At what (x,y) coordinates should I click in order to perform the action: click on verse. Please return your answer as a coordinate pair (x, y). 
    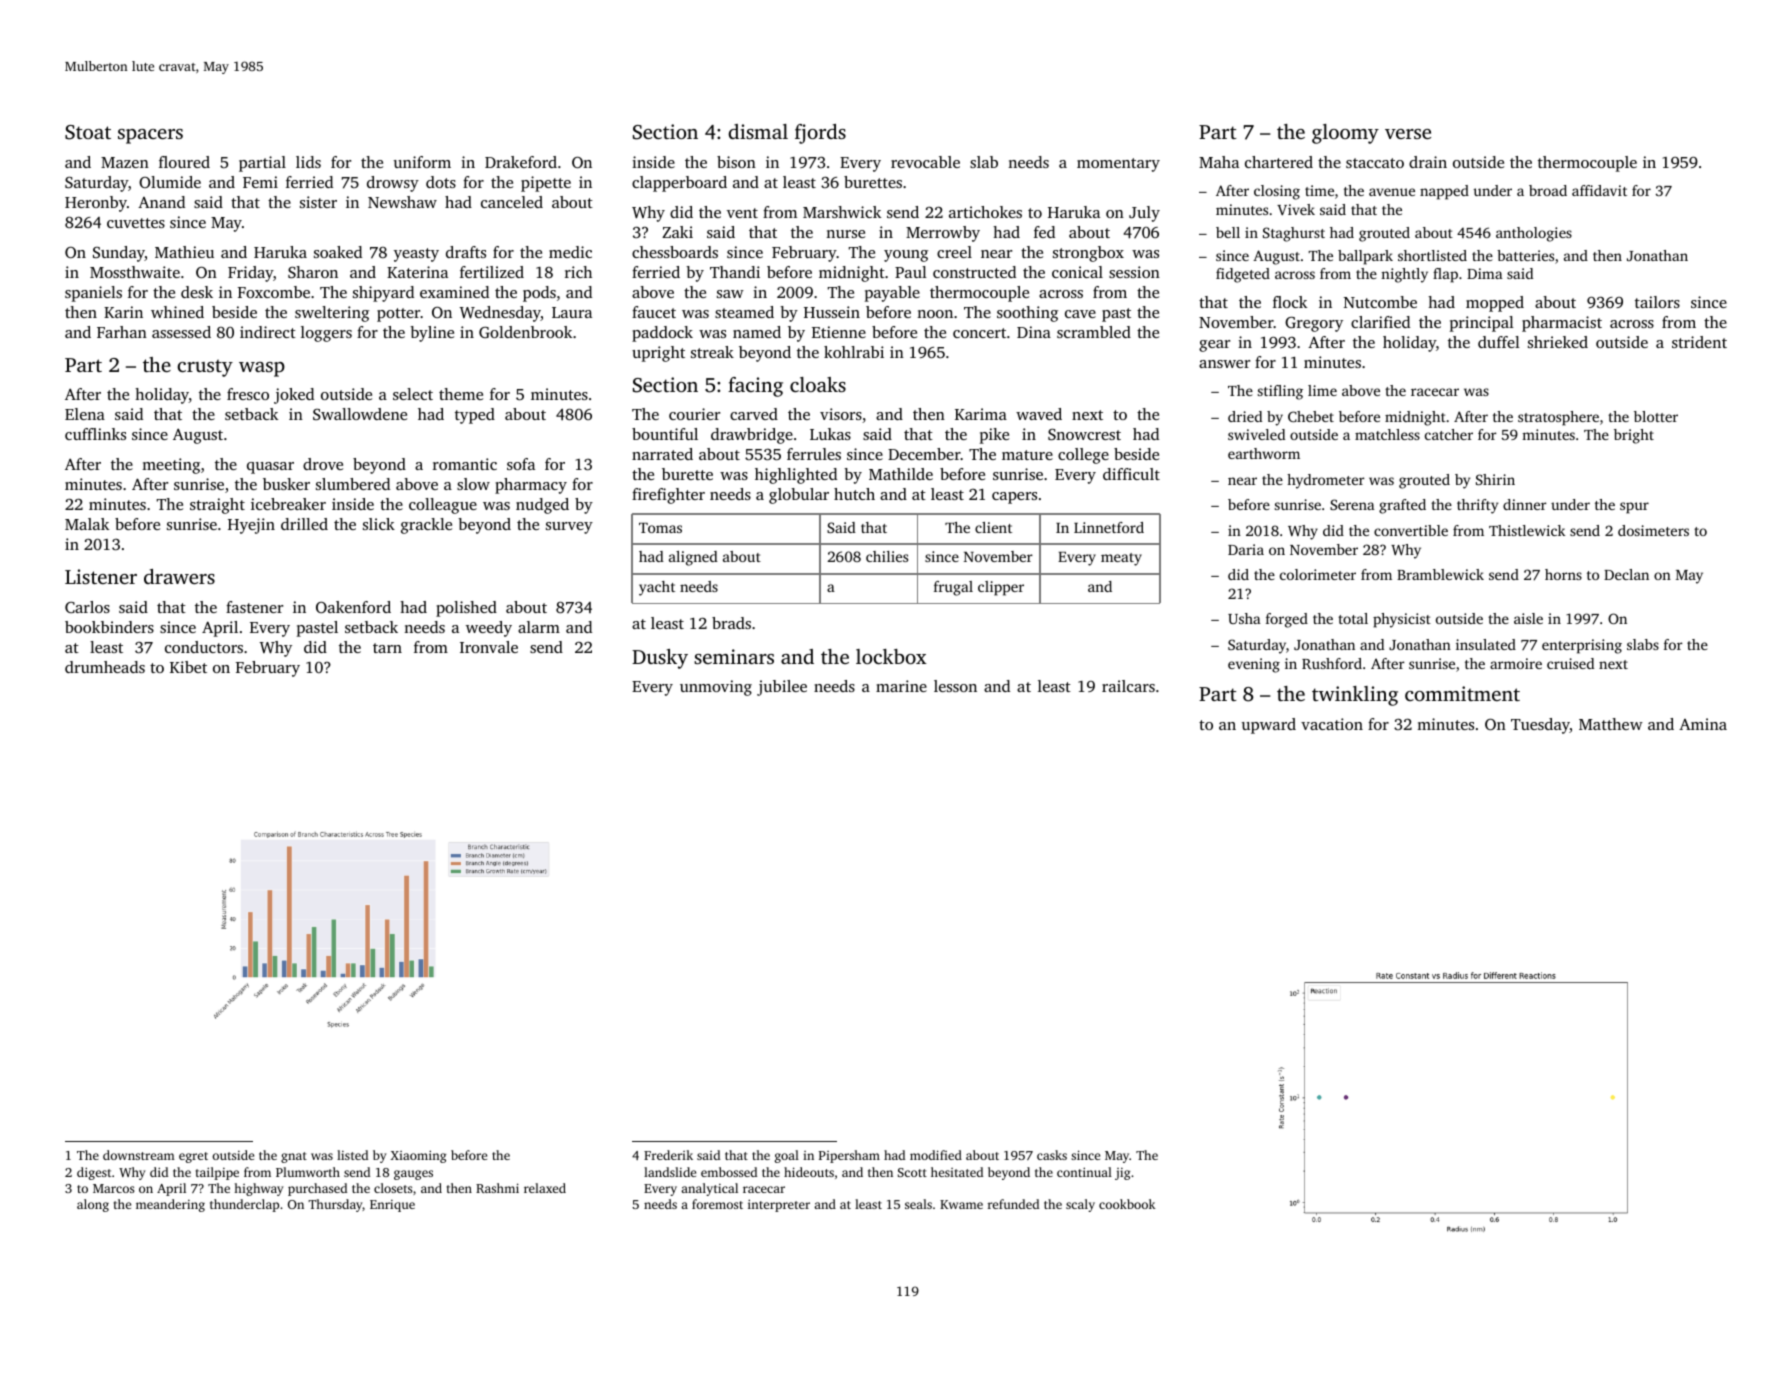
    Looking at the image, I should click on (1408, 134).
